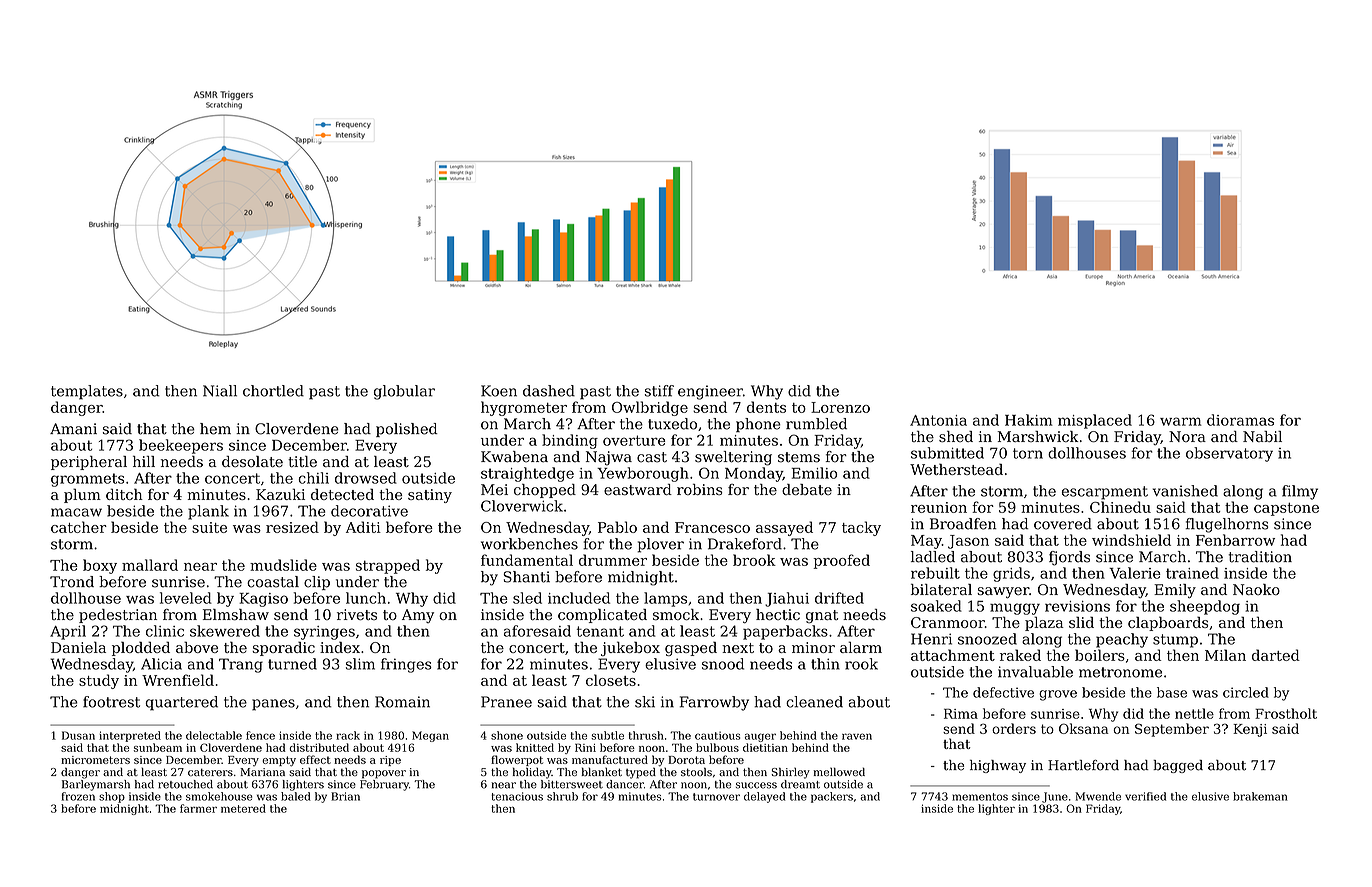 The image size is (1372, 887). Describe the element at coordinates (1227, 525) in the screenshot. I see `flugelhorns` at that location.
